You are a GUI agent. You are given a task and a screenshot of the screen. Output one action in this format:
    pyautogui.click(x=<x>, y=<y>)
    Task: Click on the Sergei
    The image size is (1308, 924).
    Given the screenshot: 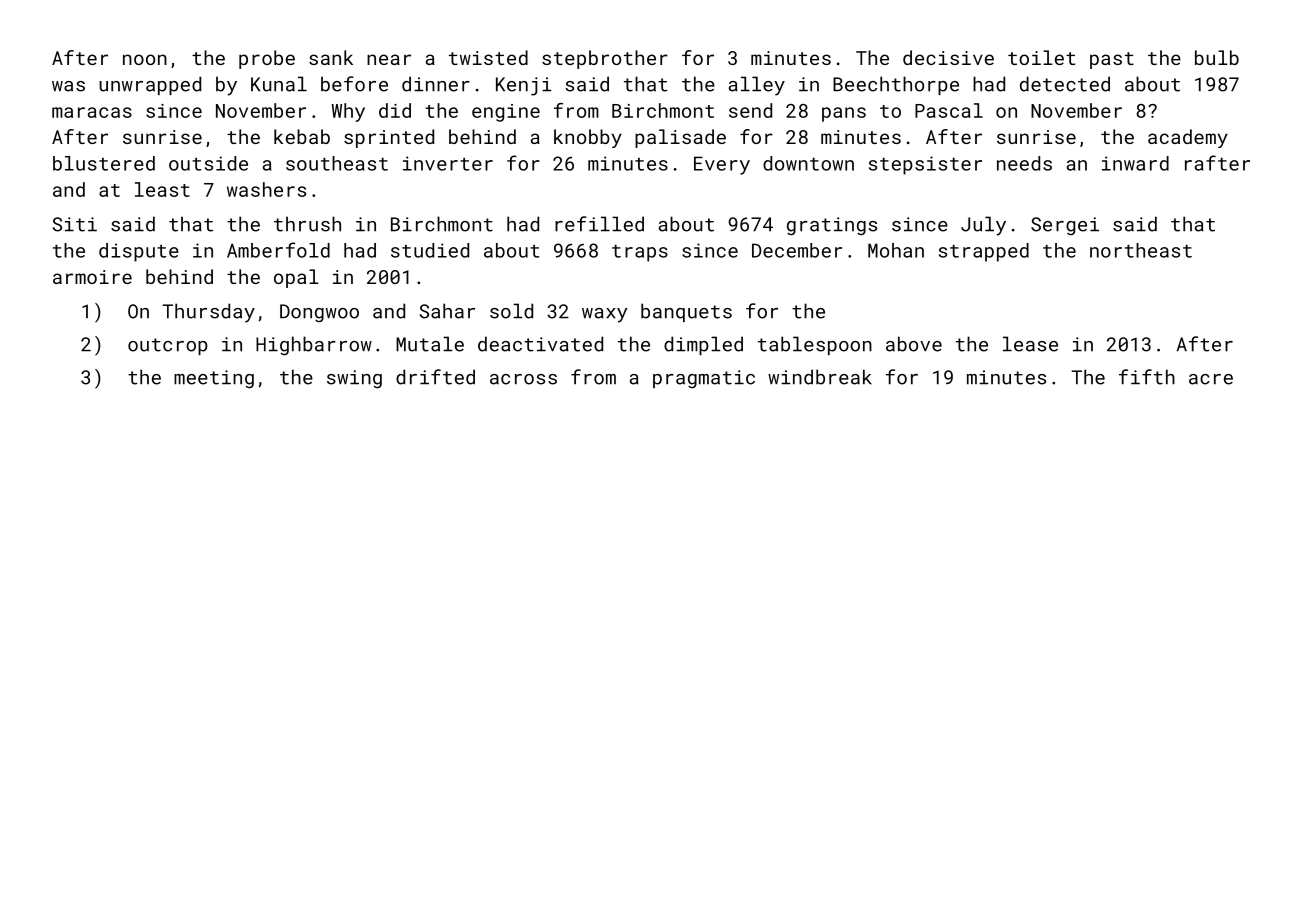 What is the action you would take?
    pyautogui.click(x=1065, y=226)
